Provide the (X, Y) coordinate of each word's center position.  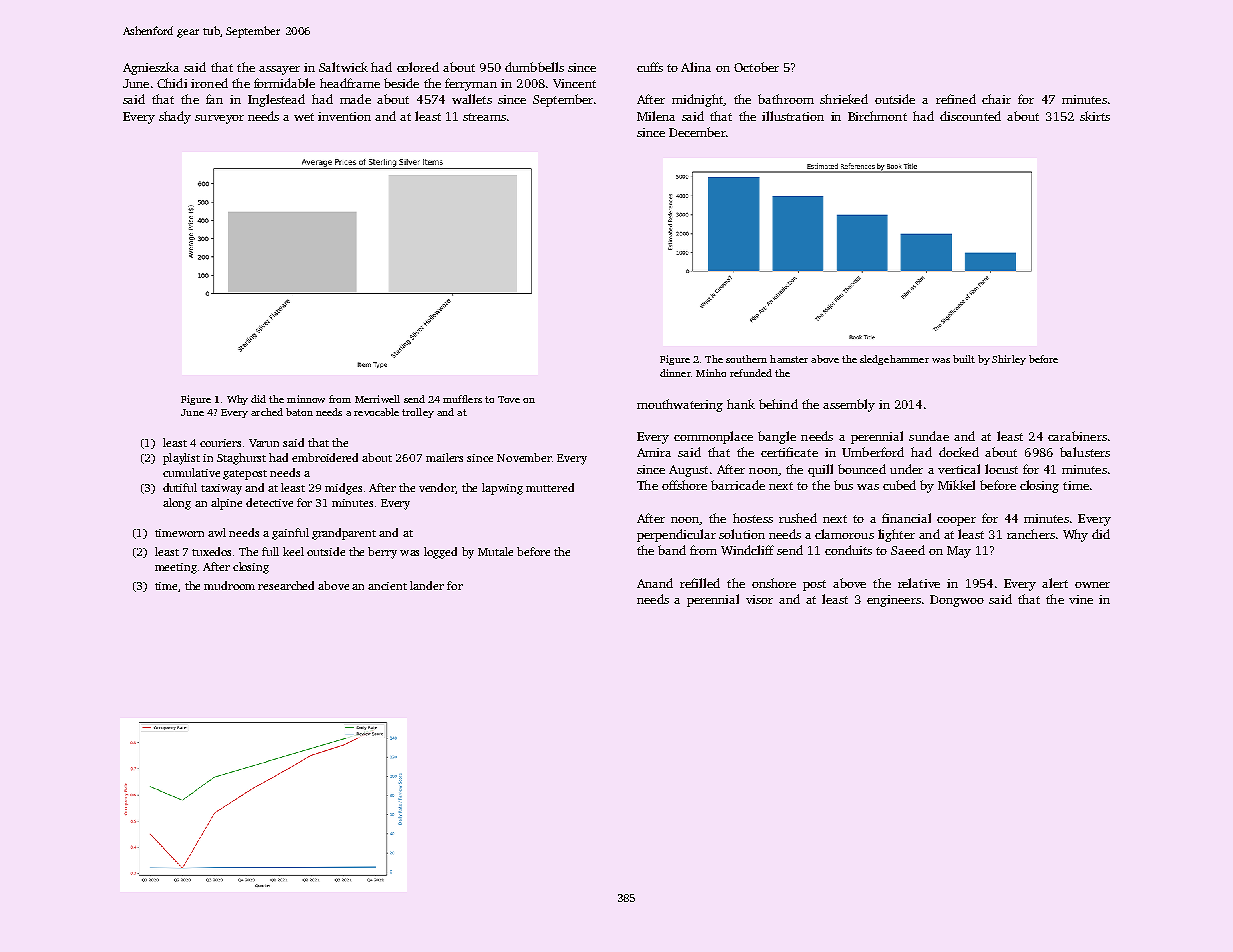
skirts (1095, 116)
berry (382, 553)
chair (996, 99)
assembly (849, 405)
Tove (509, 399)
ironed (209, 83)
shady (175, 117)
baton (299, 412)
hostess (753, 518)
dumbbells (534, 67)
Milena (656, 116)
